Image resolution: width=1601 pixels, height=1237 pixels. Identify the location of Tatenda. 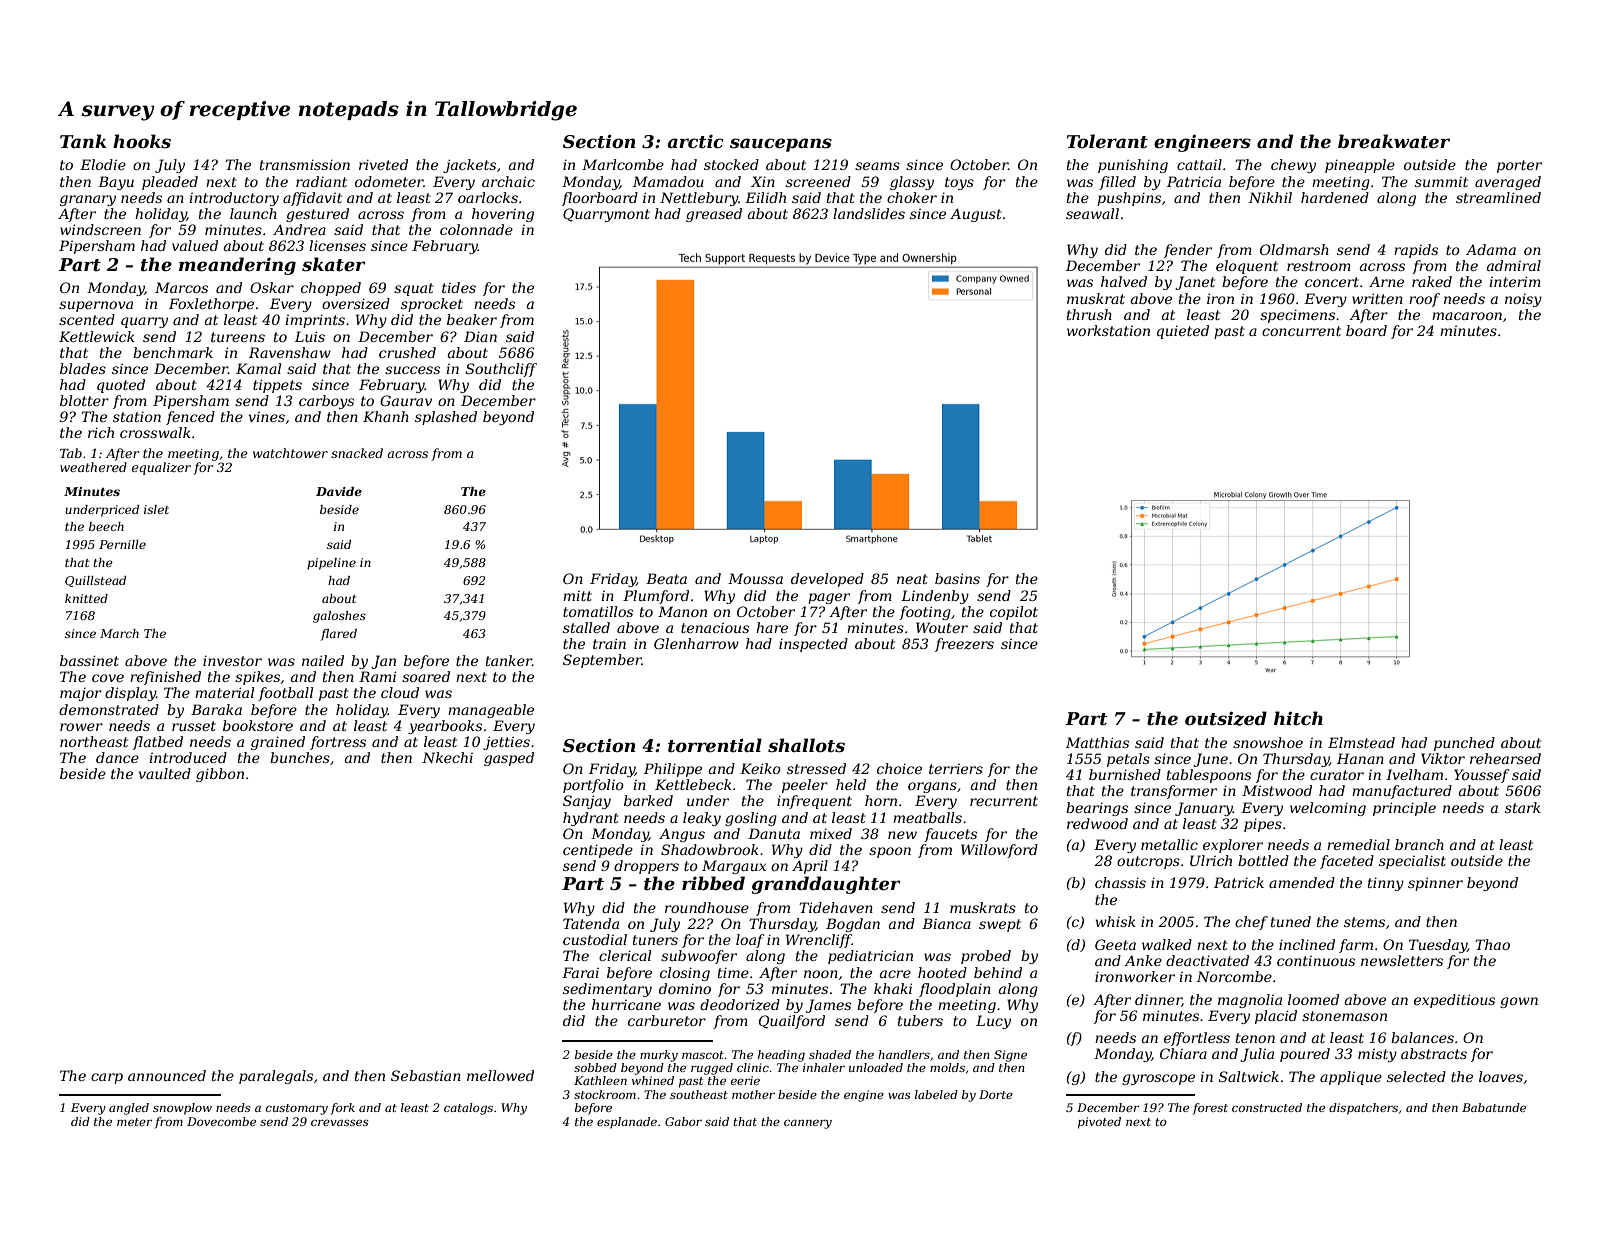
(591, 923).
